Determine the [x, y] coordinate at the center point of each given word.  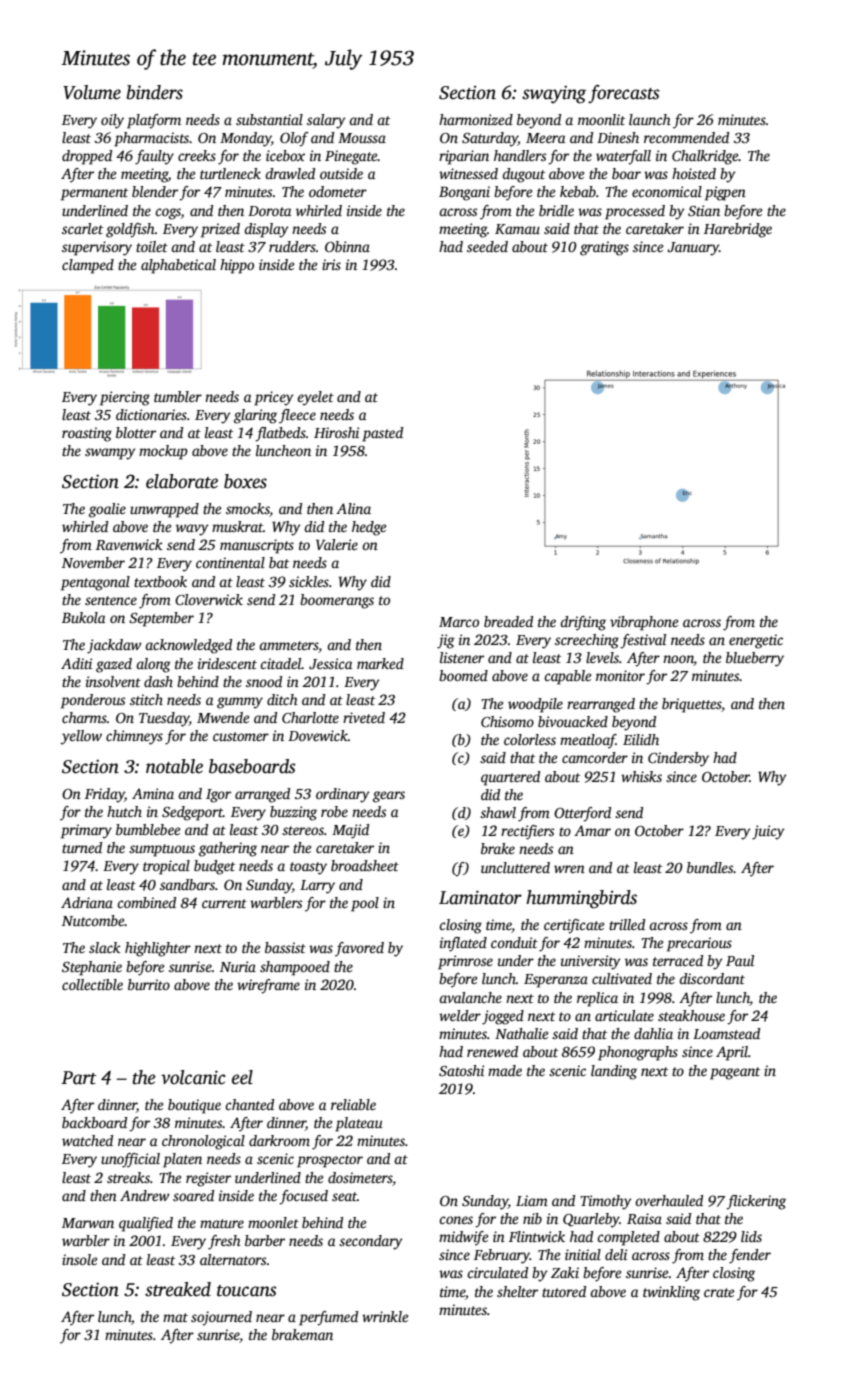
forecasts [624, 94]
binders [155, 92]
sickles [309, 581]
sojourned [221, 1318]
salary [326, 121]
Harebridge [738, 230]
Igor [218, 796]
